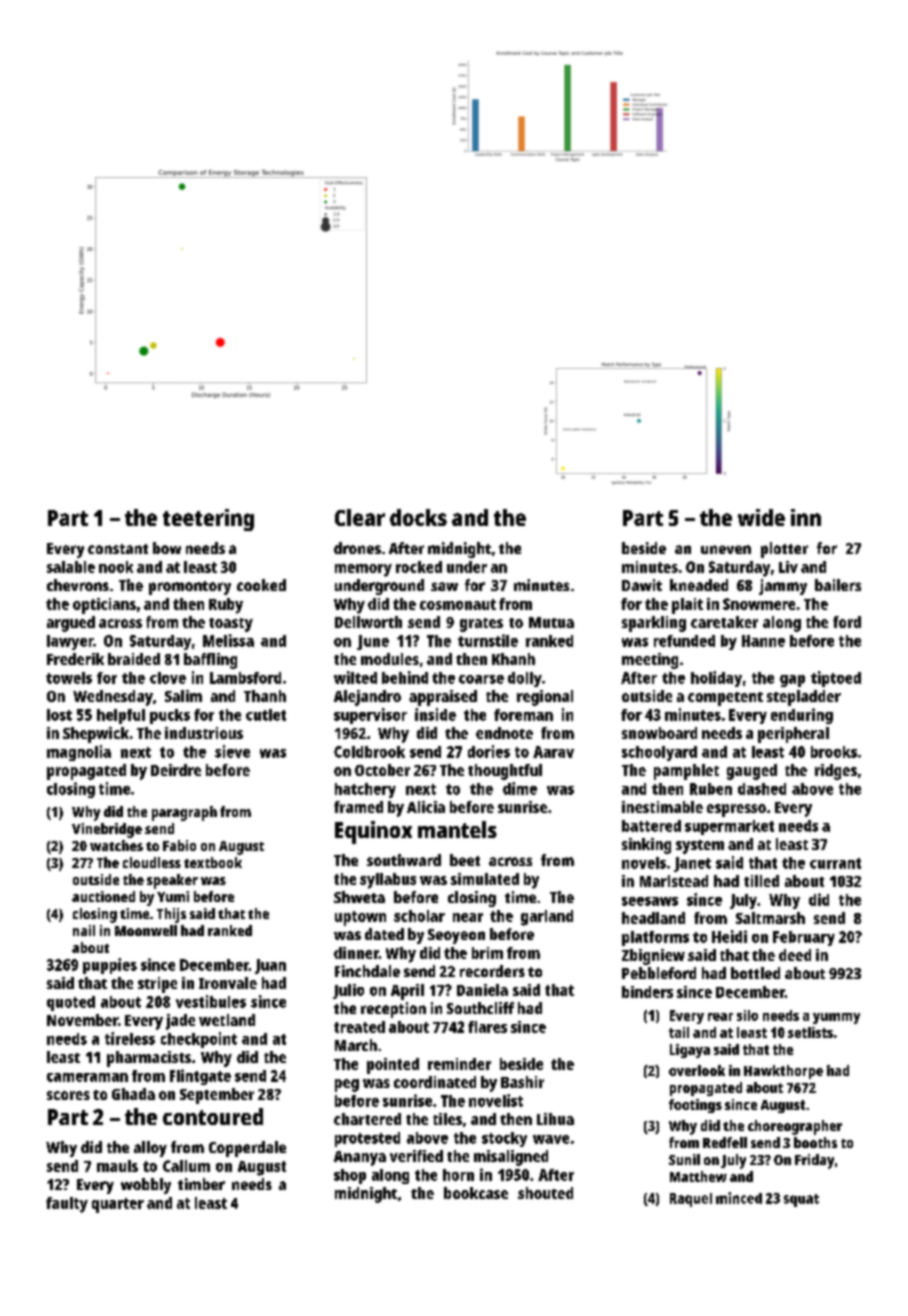 The image size is (908, 1316). Describe the element at coordinates (476, 1193) in the image. I see `bookcase` at that location.
